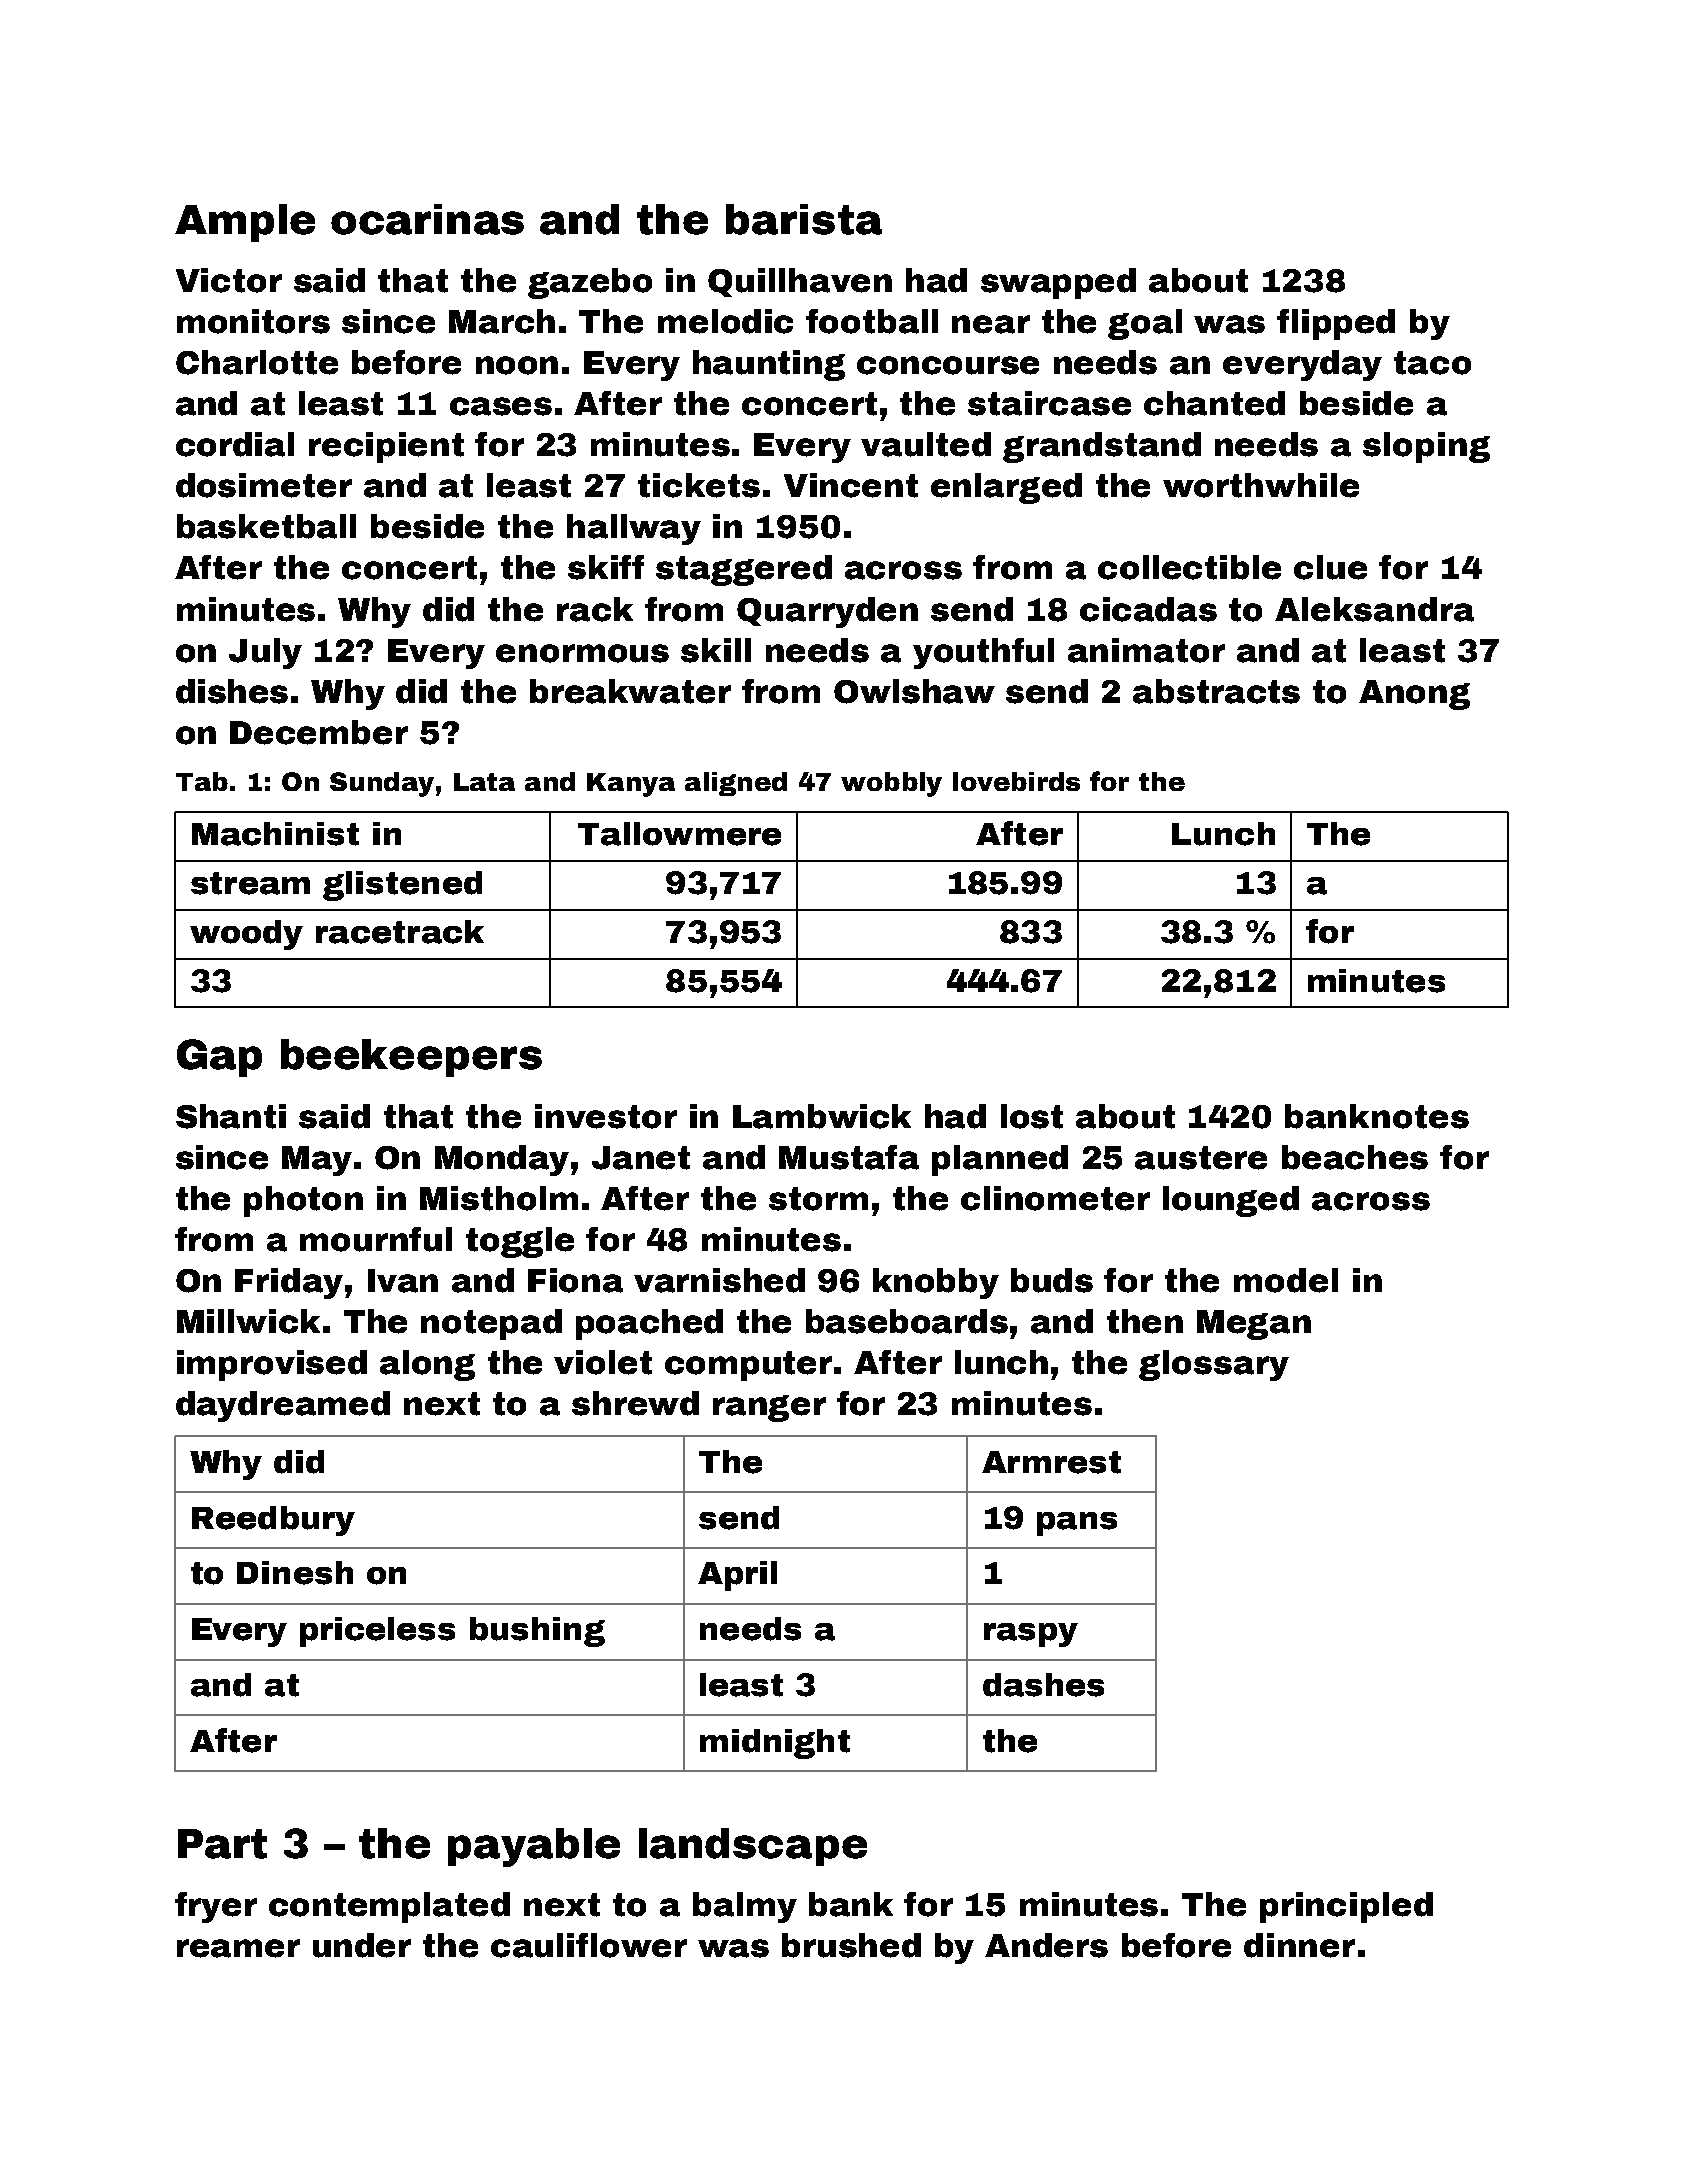  I want to click on dinner, so click(1299, 1945).
